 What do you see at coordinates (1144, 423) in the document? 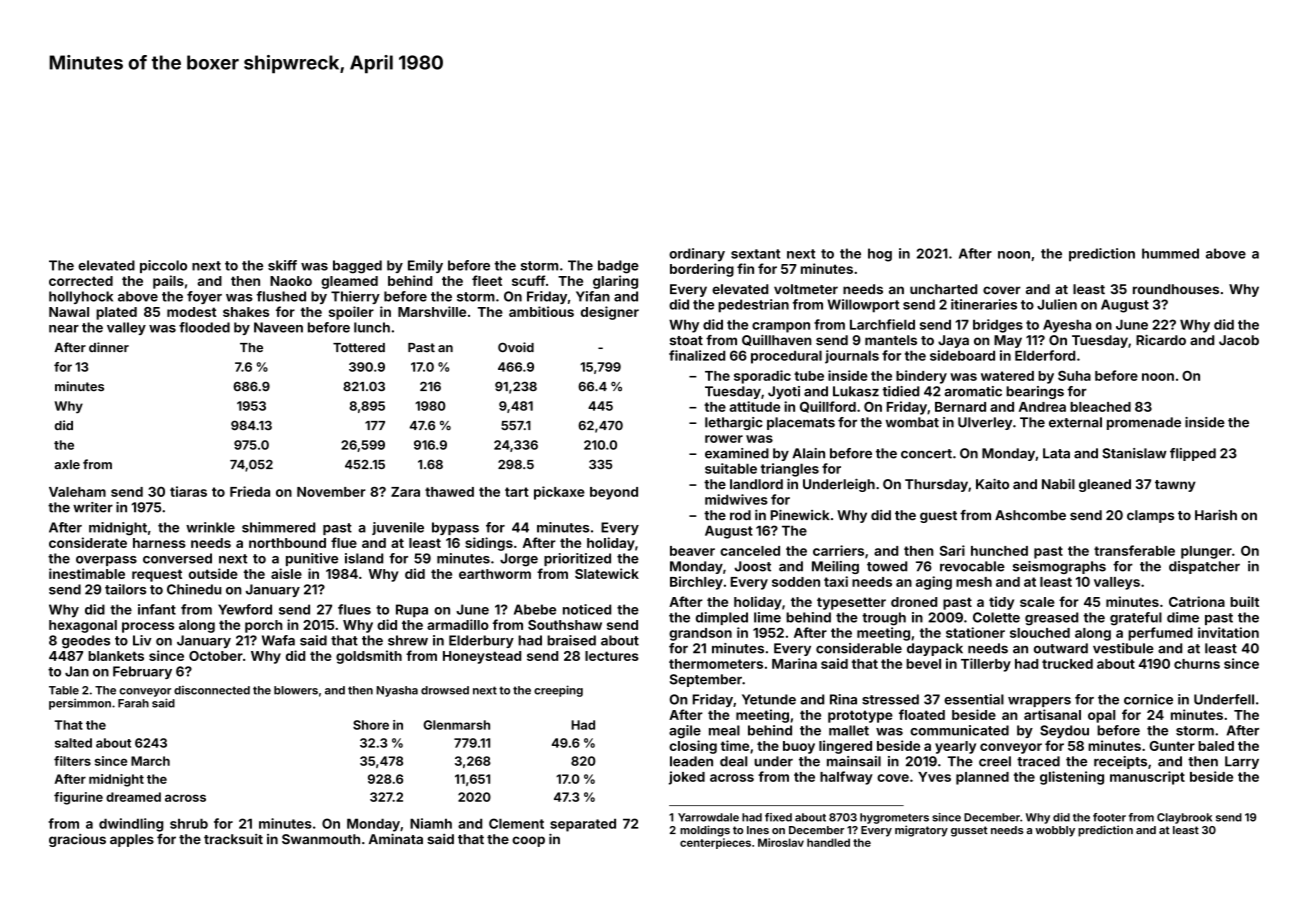
I see `promenade` at bounding box center [1144, 423].
